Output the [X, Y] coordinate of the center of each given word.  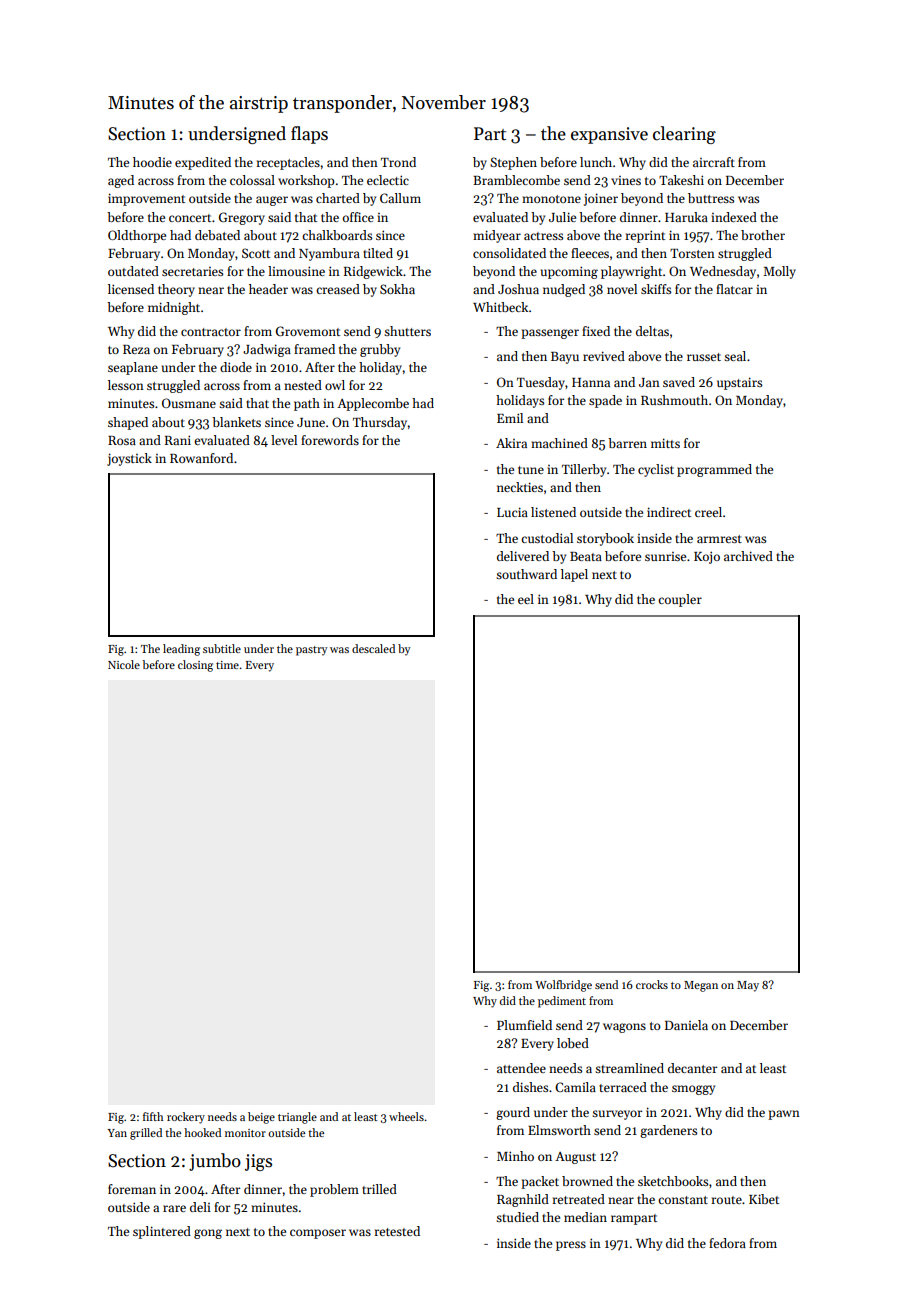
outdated [133, 271]
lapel [574, 575]
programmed [714, 470]
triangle [297, 1118]
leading [181, 650]
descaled [373, 648]
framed [314, 349]
